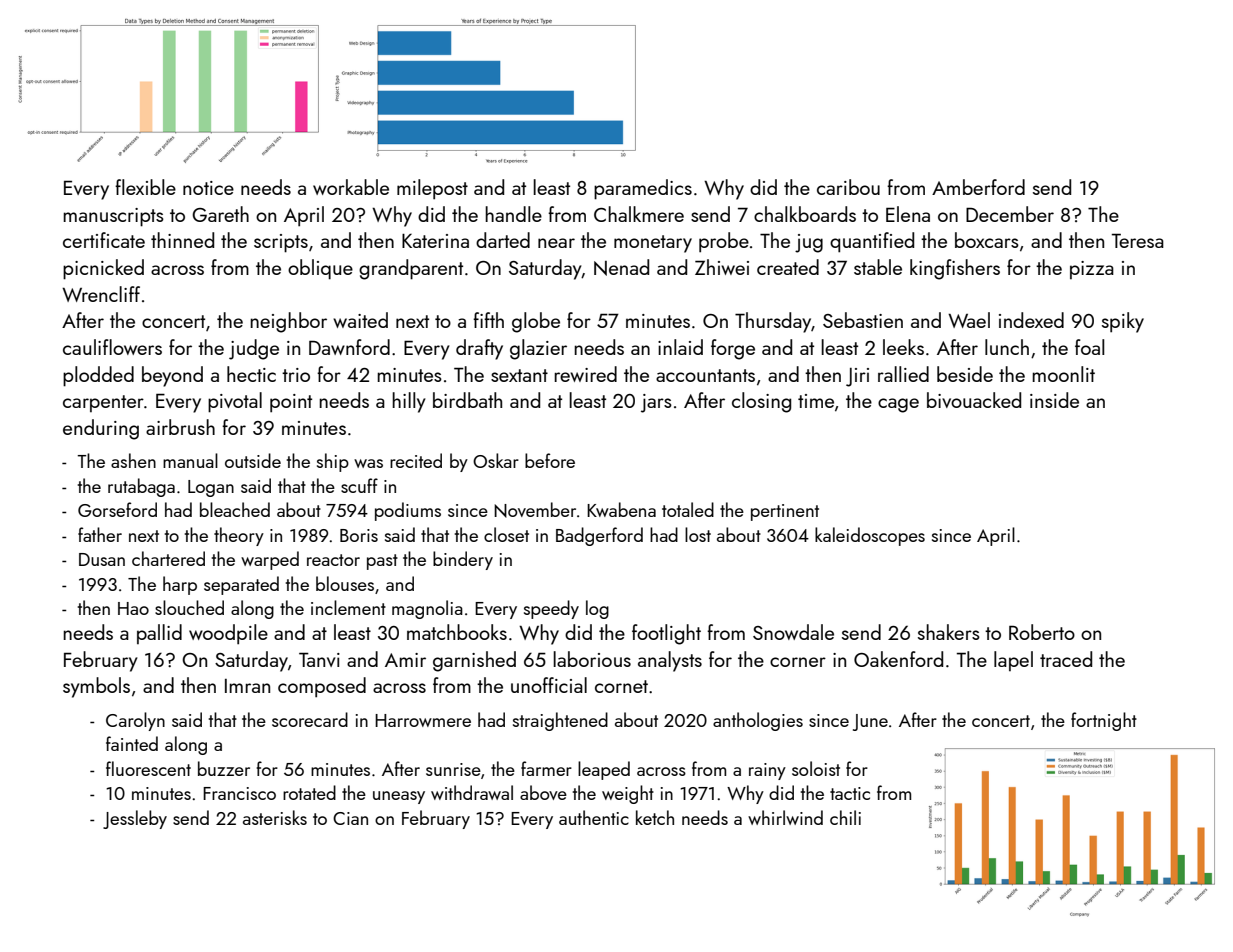 This screenshot has width=1233, height=952. I want to click on ketch, so click(655, 817).
